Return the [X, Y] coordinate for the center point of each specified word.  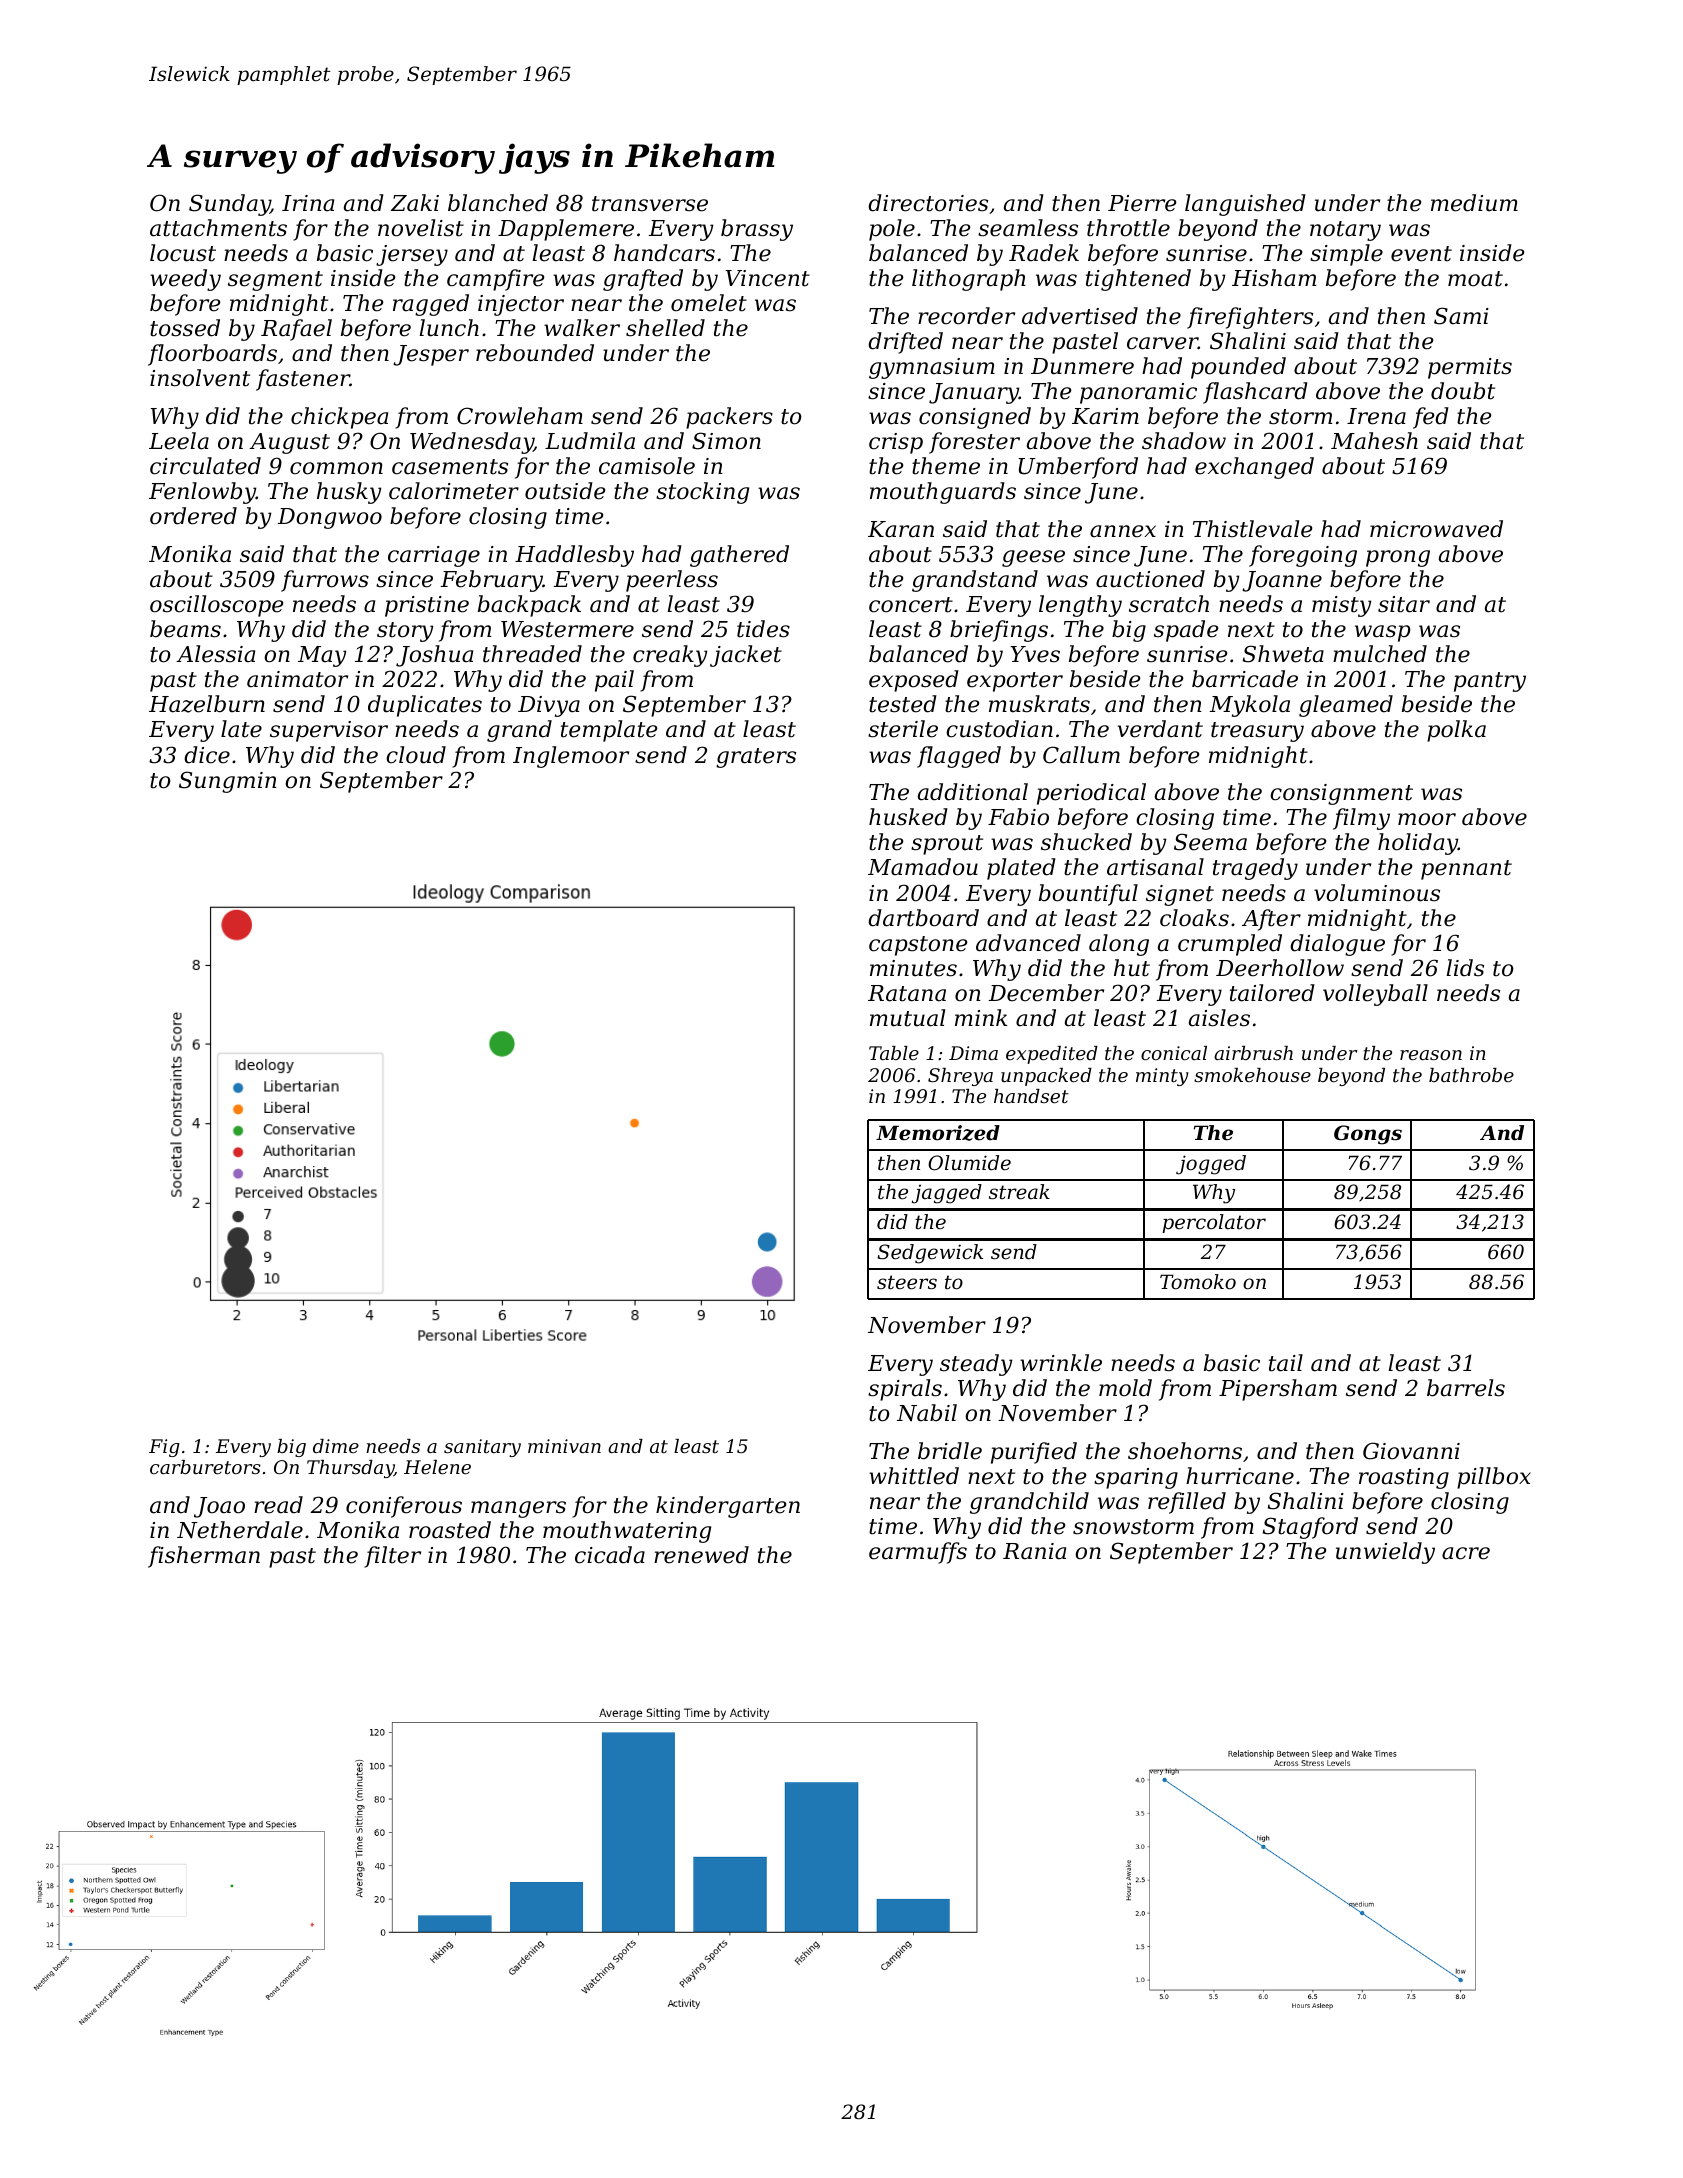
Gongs [1368, 1135]
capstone [918, 946]
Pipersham [1278, 1390]
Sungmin [228, 782]
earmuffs [918, 1553]
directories [928, 203]
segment [275, 281]
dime [336, 1446]
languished [1245, 205]
